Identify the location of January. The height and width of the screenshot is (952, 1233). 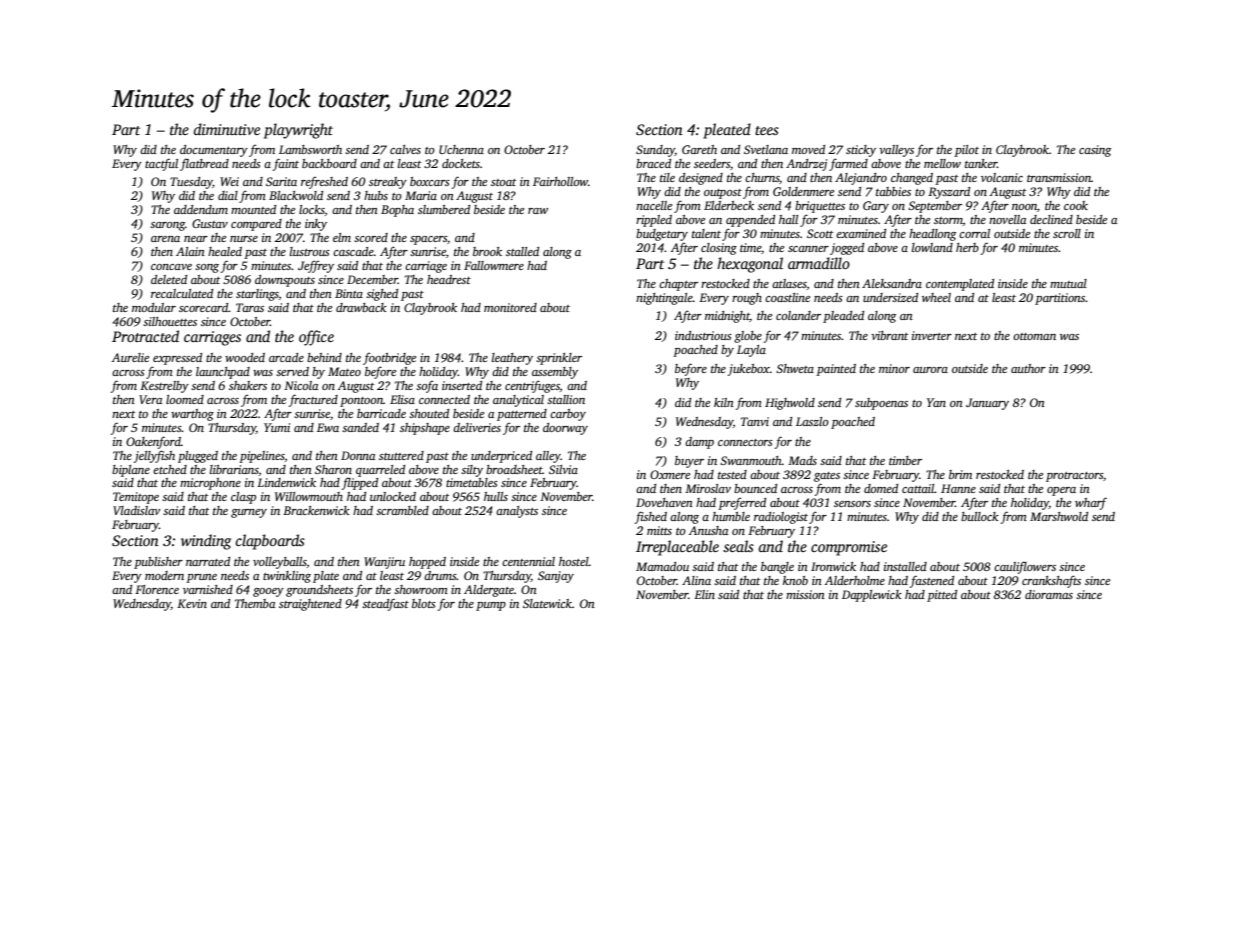
(987, 404).
